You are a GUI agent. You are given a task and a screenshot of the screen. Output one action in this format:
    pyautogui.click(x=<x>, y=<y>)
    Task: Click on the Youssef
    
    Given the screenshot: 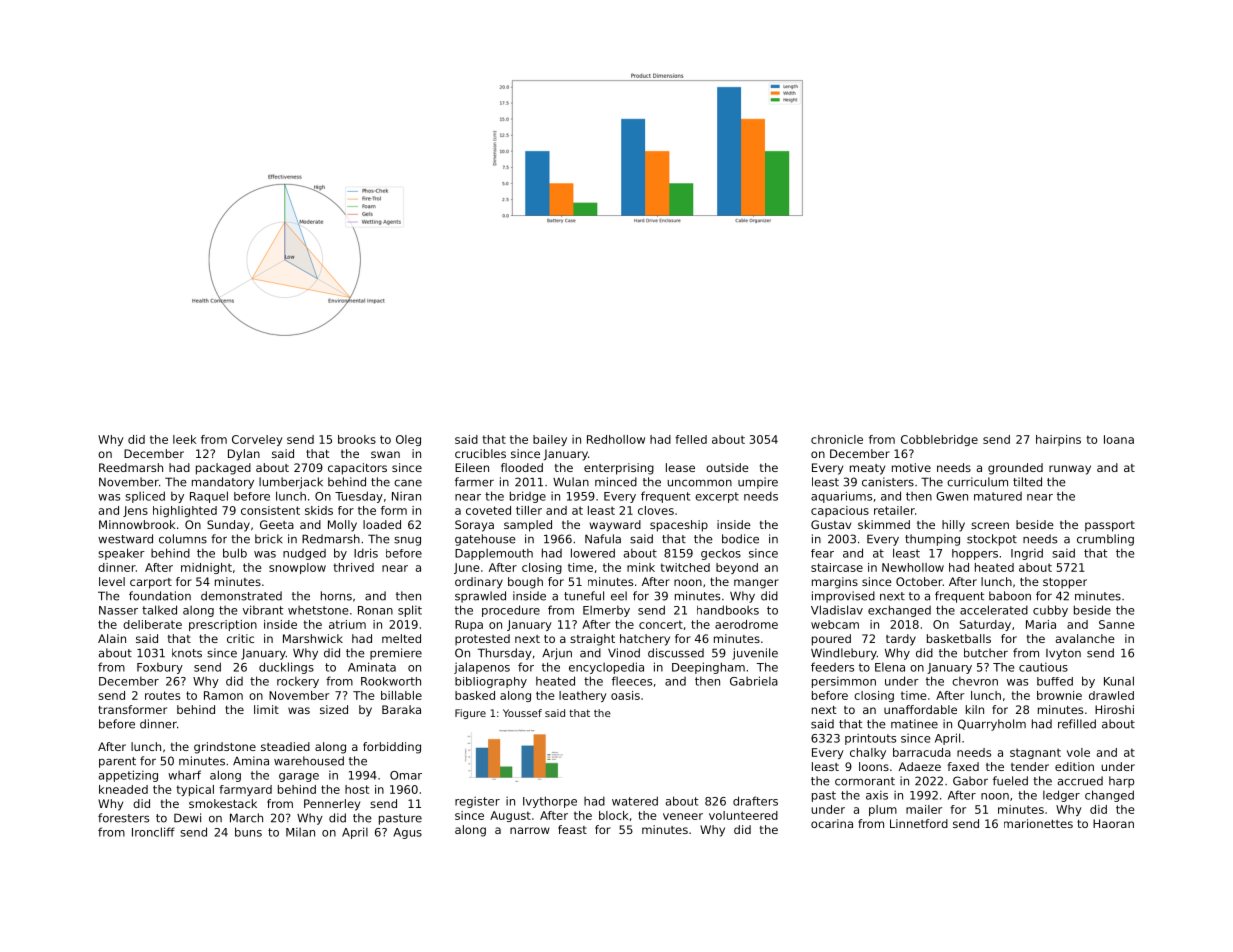 What is the action you would take?
    pyautogui.click(x=522, y=713)
